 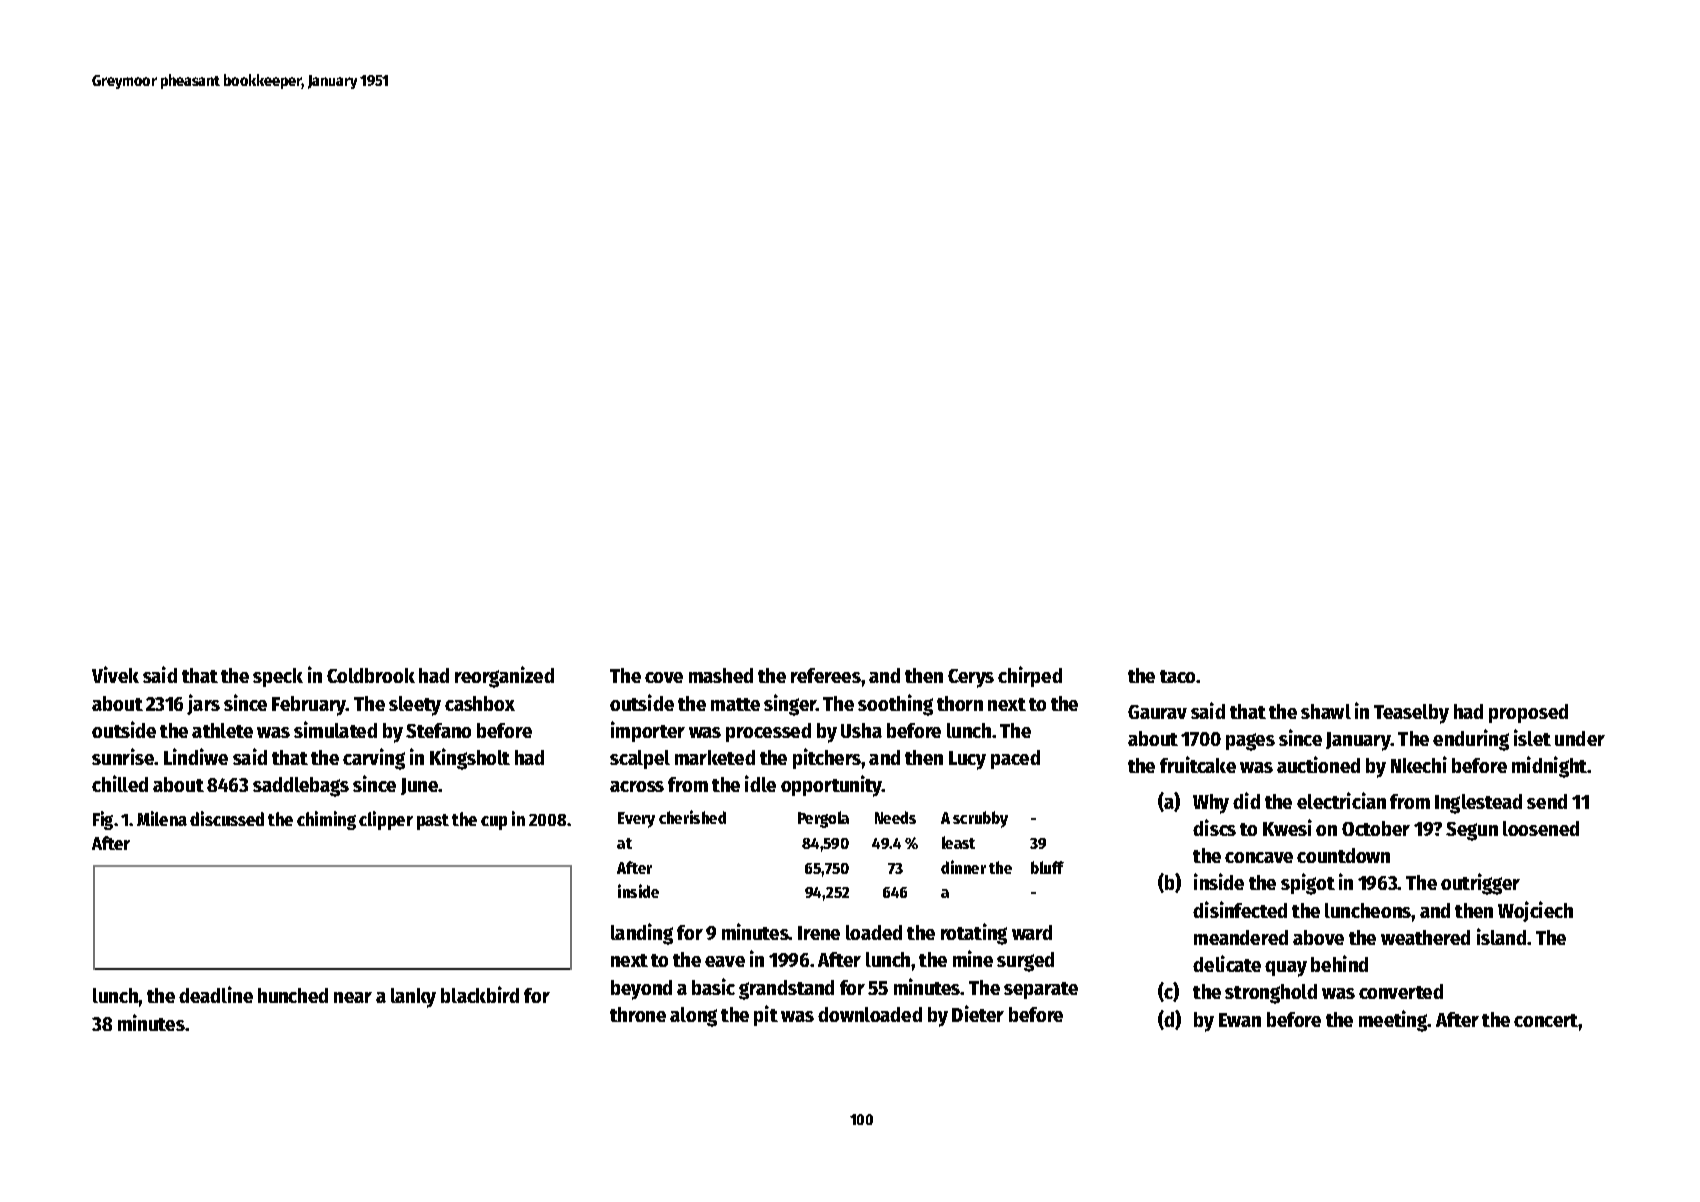 I want to click on Inglestead, so click(x=1478, y=804).
